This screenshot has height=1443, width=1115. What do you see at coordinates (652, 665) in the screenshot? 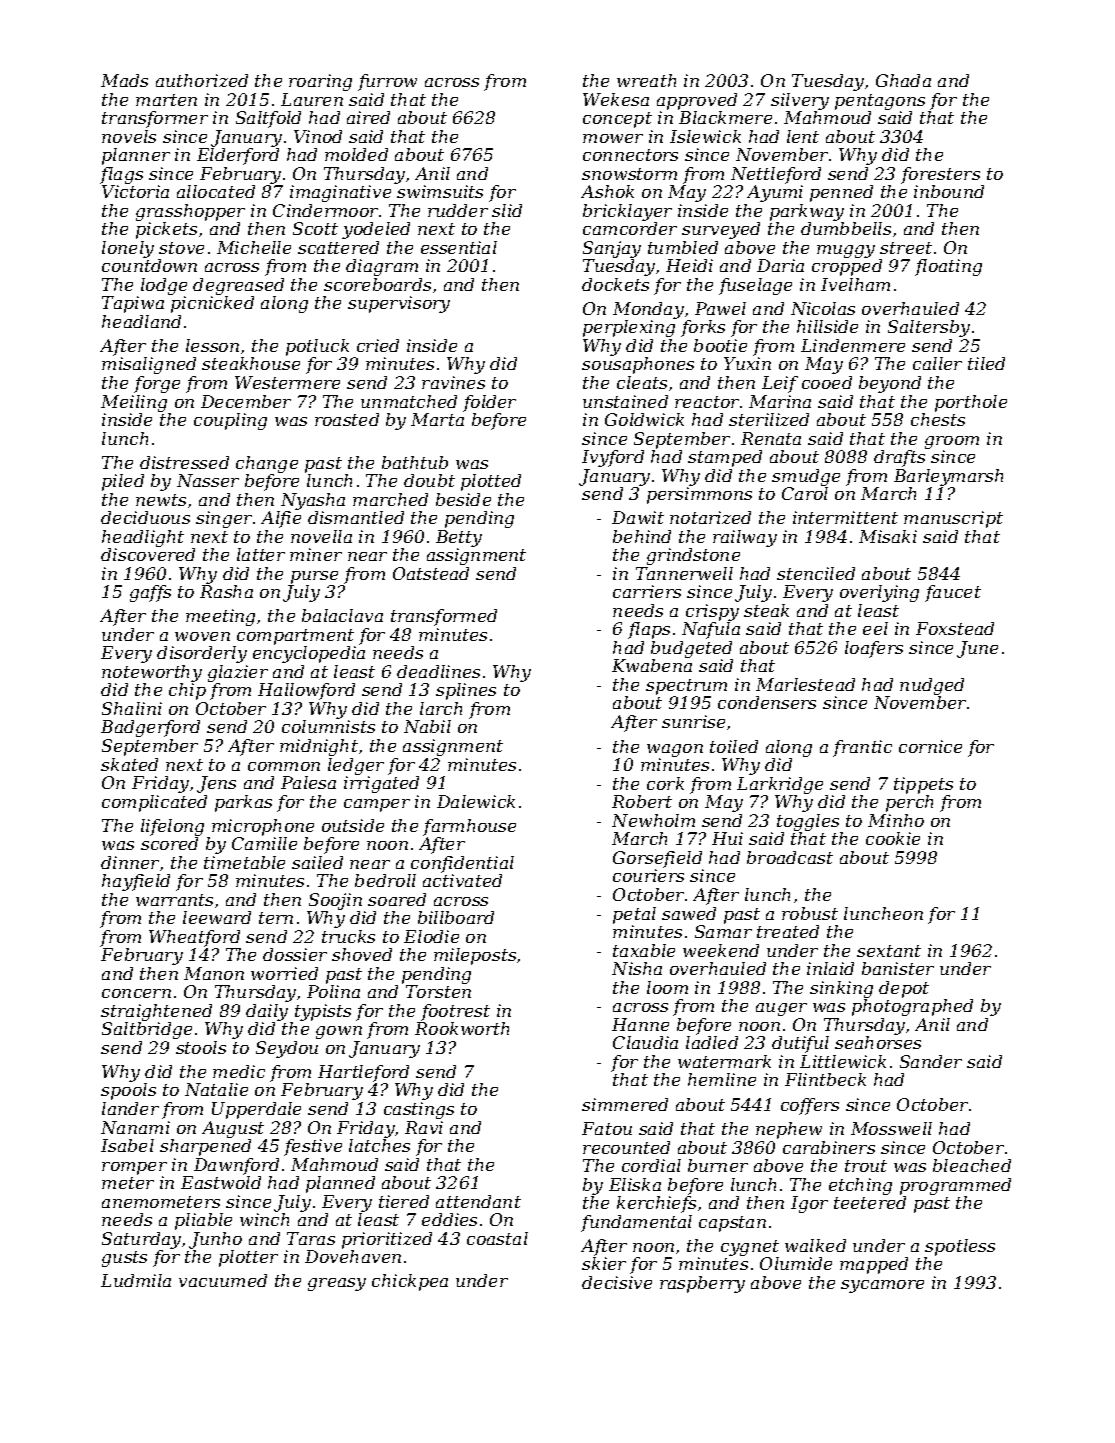
I see `Kwabena` at bounding box center [652, 665].
